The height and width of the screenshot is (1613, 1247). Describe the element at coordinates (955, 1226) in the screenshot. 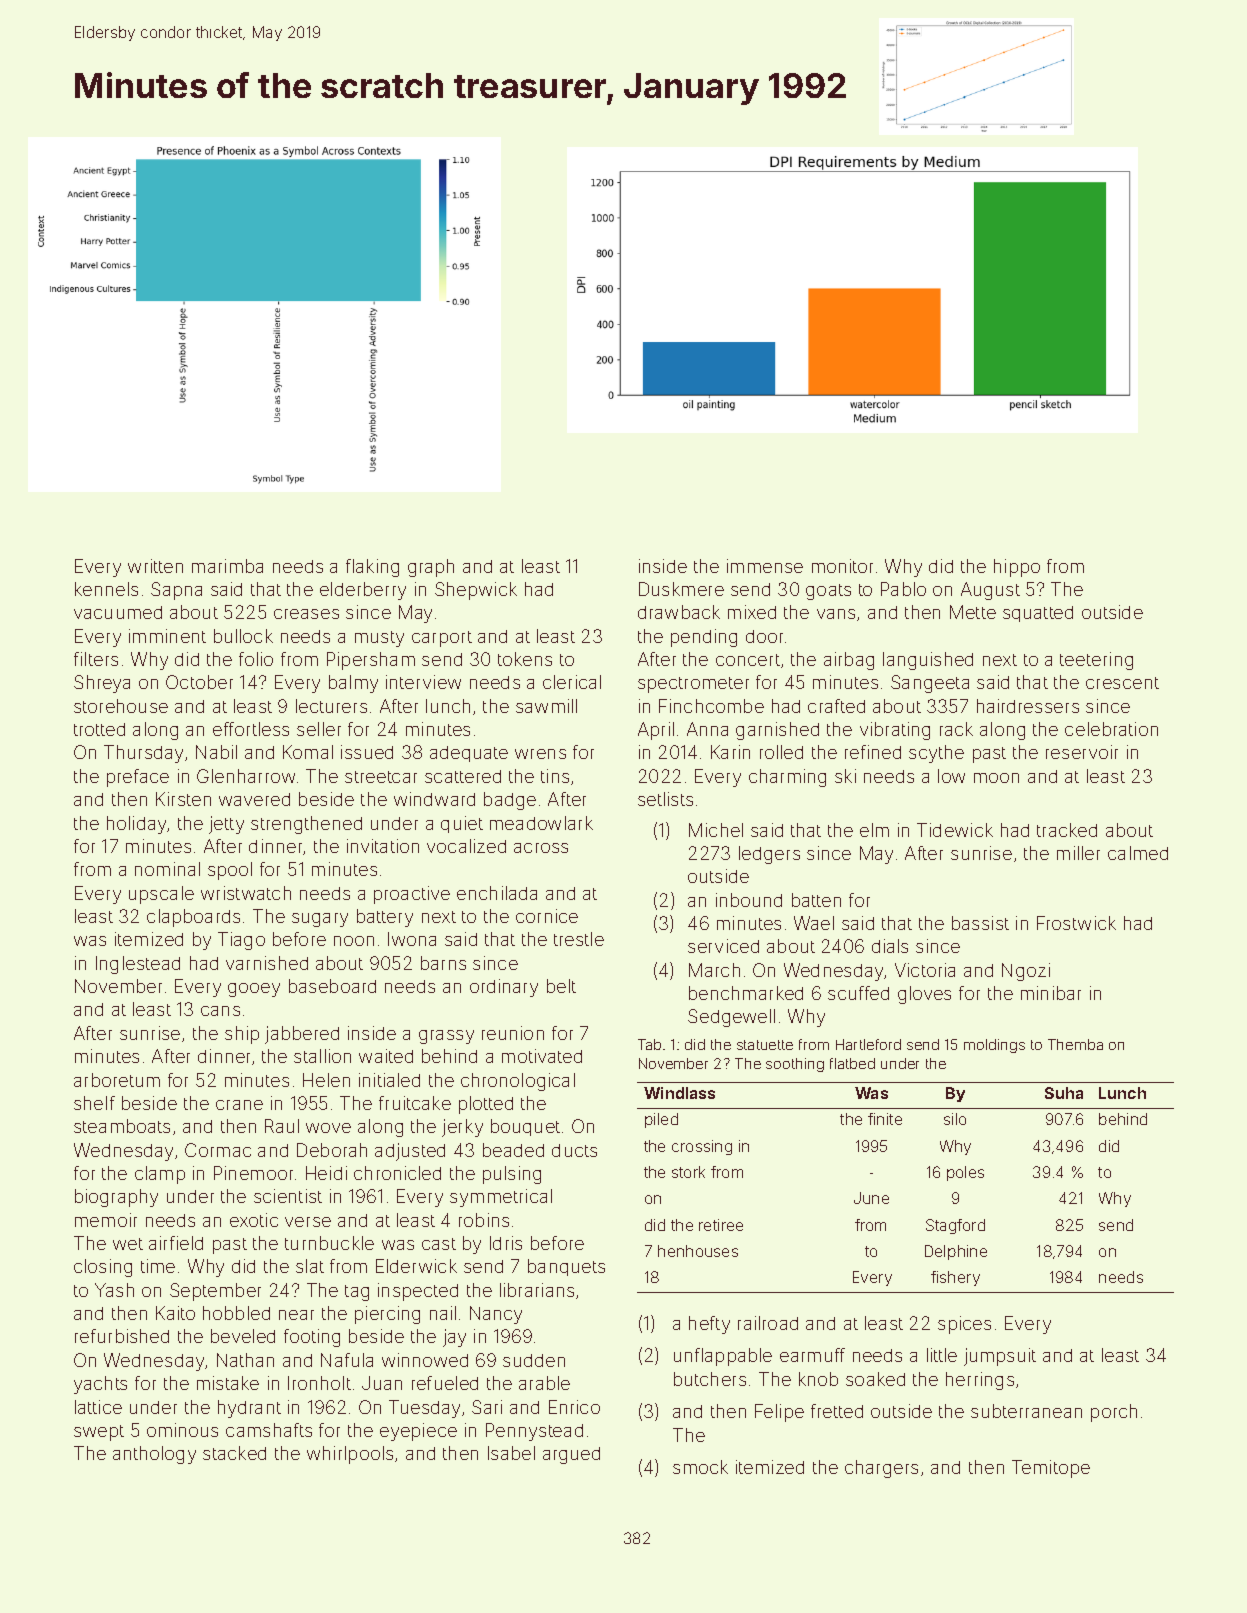

I see `Stagford` at that location.
